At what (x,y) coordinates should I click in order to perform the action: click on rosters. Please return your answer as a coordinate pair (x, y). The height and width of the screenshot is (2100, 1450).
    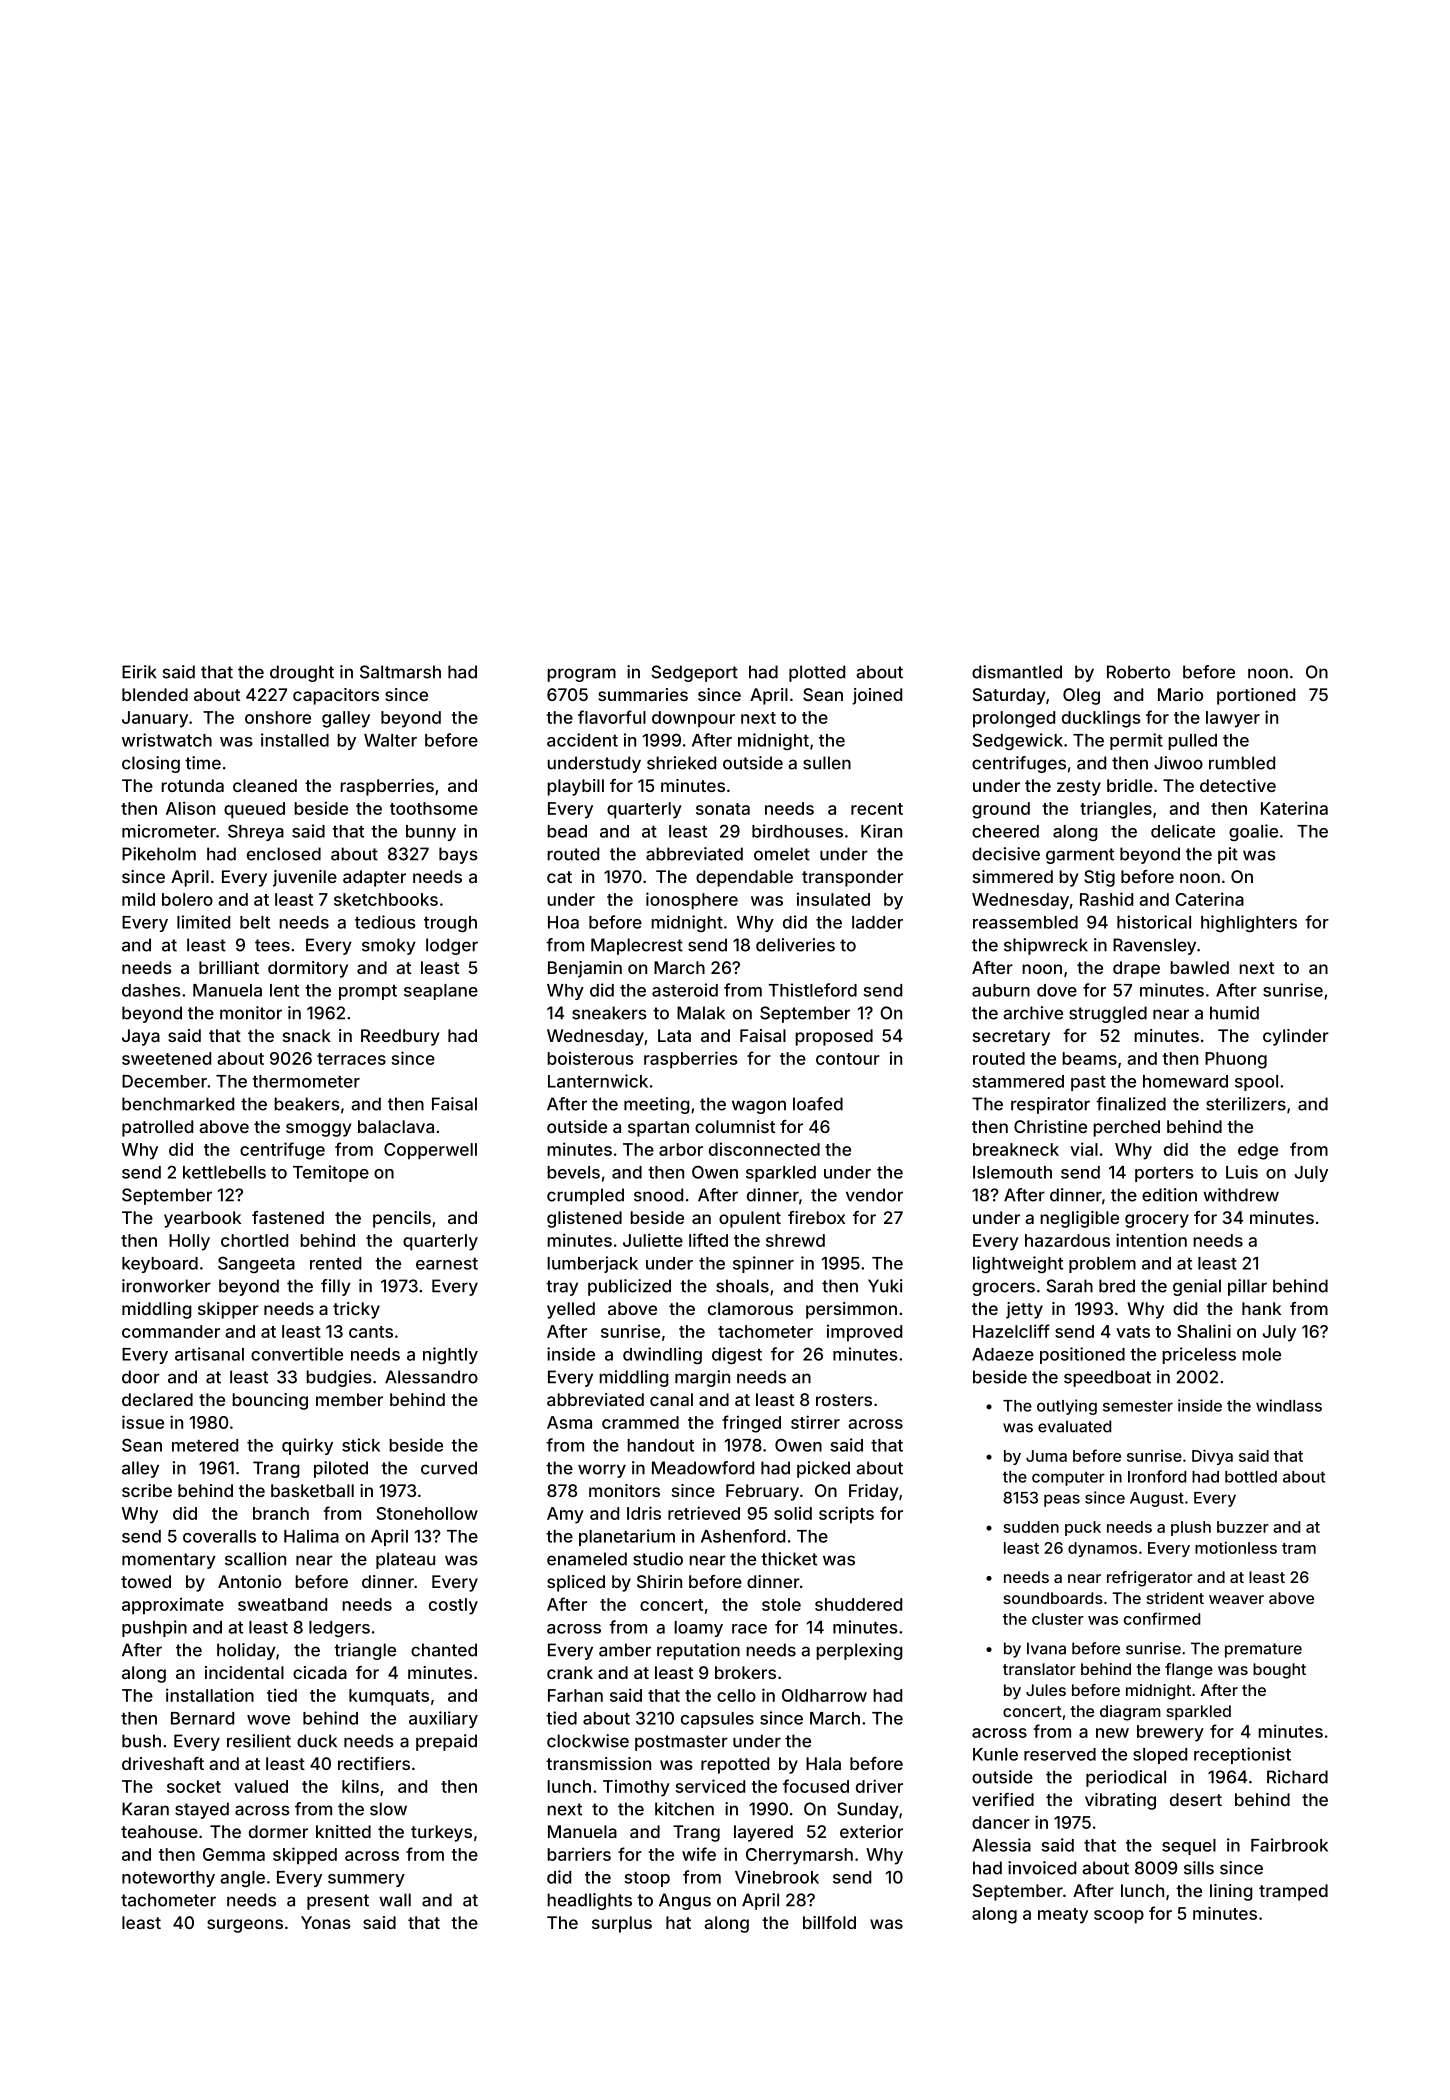
    Looking at the image, I should click on (844, 1400).
